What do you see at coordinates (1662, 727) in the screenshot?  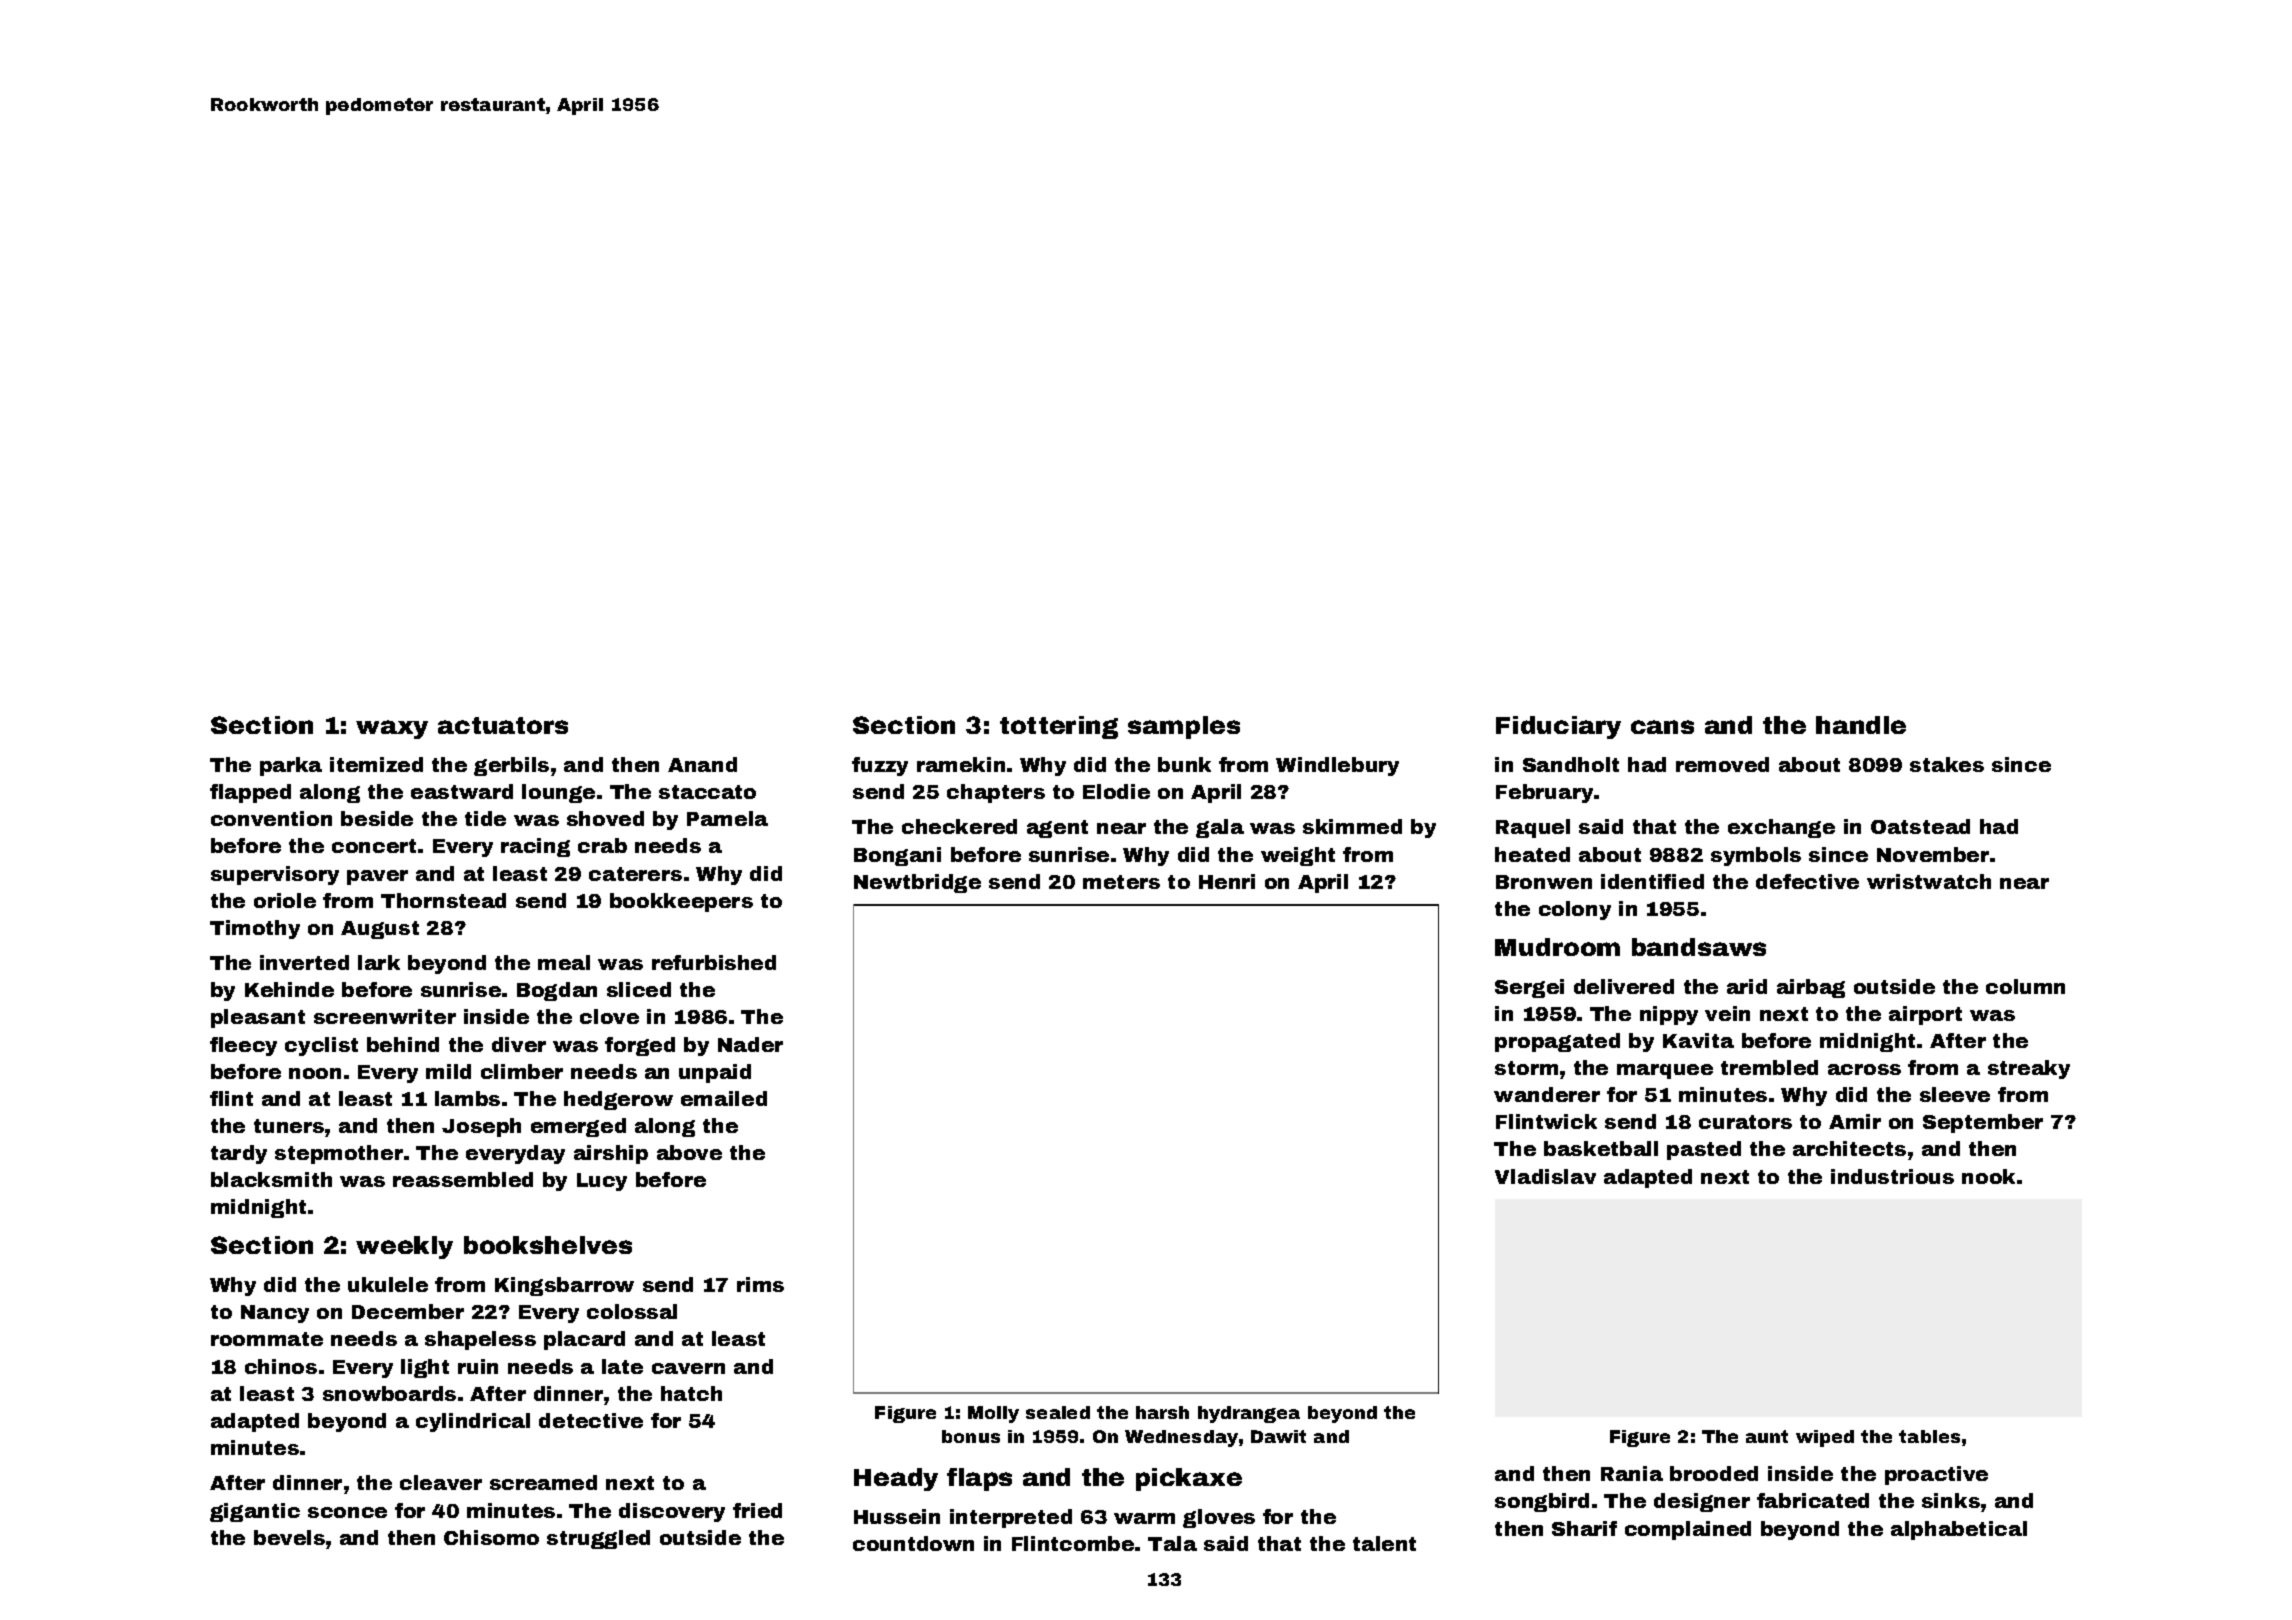 I see `cans` at bounding box center [1662, 727].
